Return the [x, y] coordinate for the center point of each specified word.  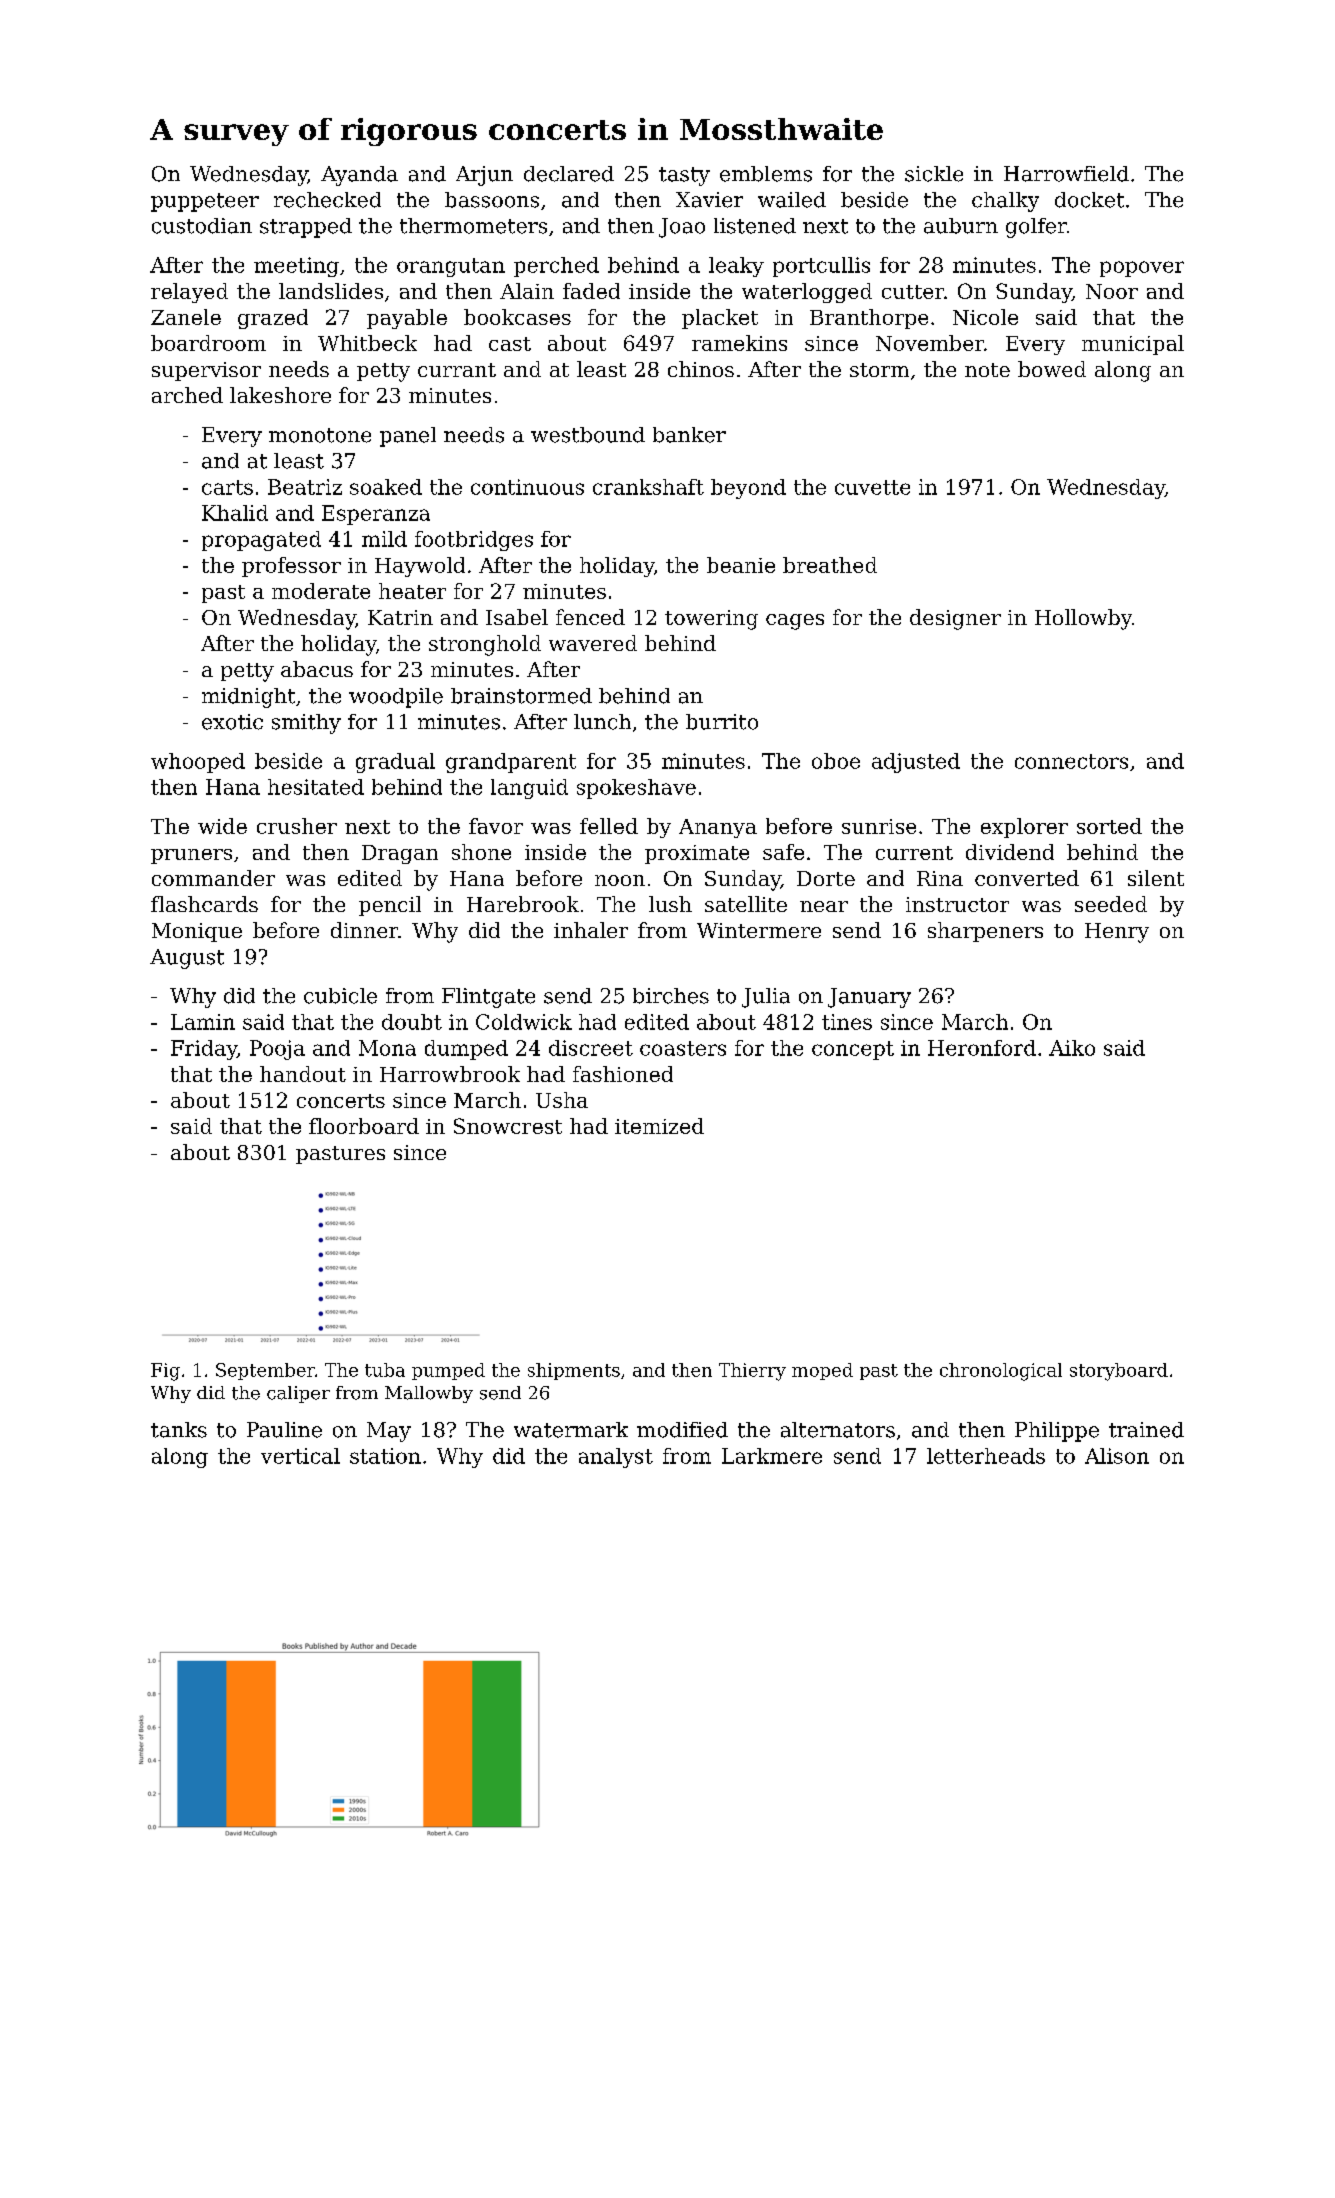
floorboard [364, 1126]
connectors [1071, 761]
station [385, 1456]
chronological [1001, 1372]
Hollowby [1083, 619]
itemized [659, 1126]
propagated [261, 541]
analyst [616, 1458]
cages [795, 622]
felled [609, 826]
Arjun [484, 176]
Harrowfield [1066, 174]
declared [569, 174]
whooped [198, 763]
